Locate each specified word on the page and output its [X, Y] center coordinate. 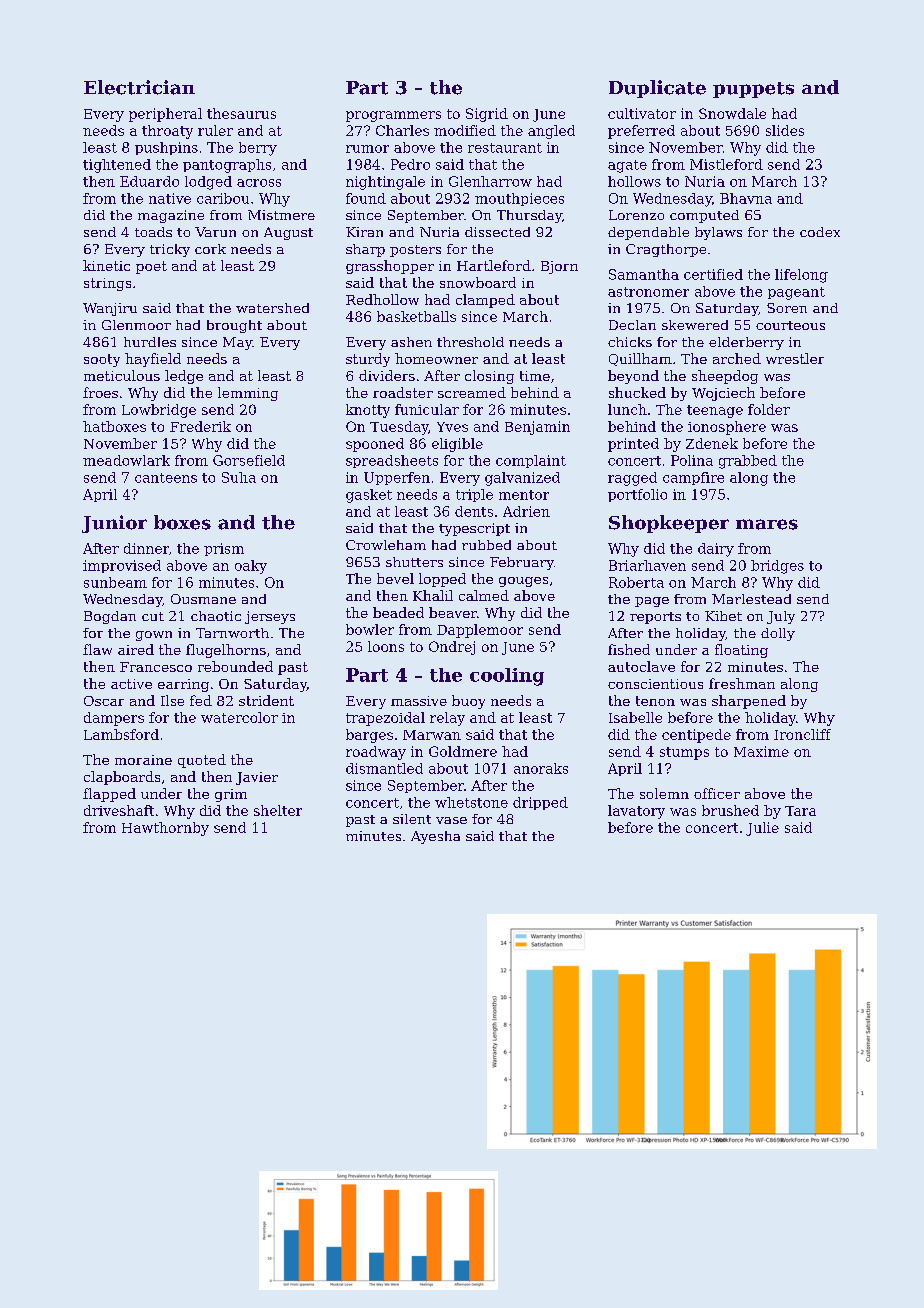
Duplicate [657, 89]
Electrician [139, 87]
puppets [753, 90]
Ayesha [435, 837]
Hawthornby [165, 829]
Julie [762, 829]
